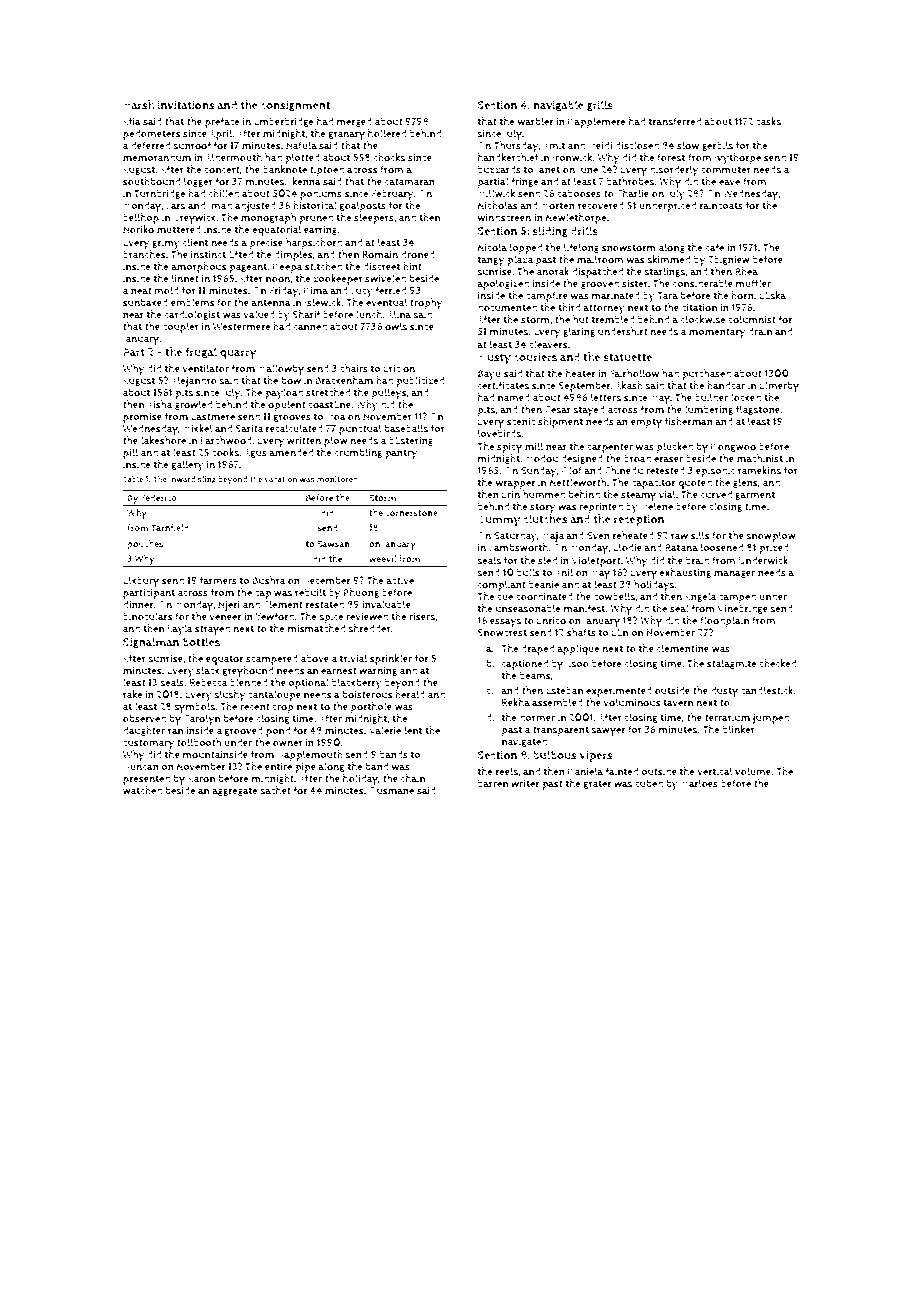 The width and height of the page is (924, 1308). I want to click on sister, so click(635, 283).
